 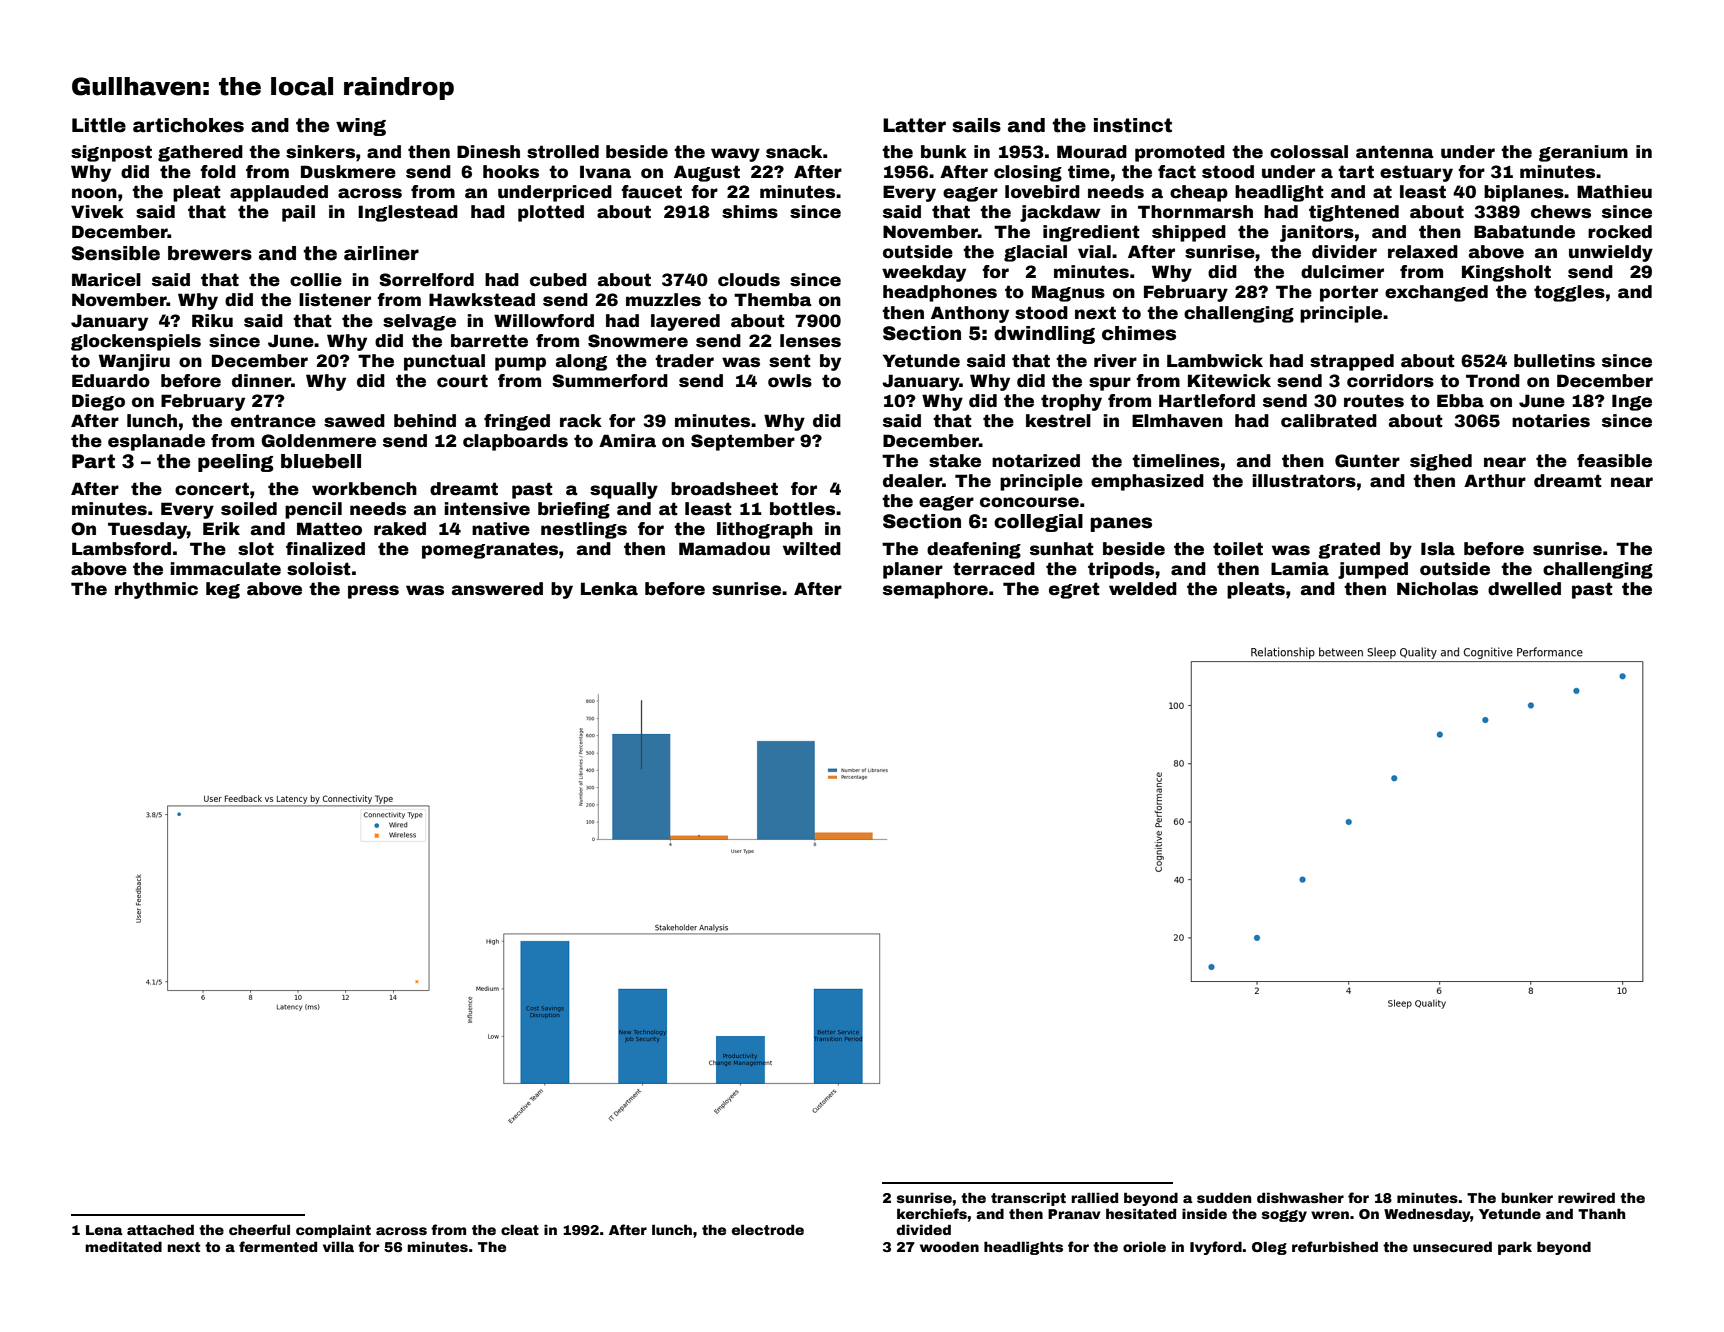 What do you see at coordinates (123, 1246) in the image?
I see `meditated` at bounding box center [123, 1246].
